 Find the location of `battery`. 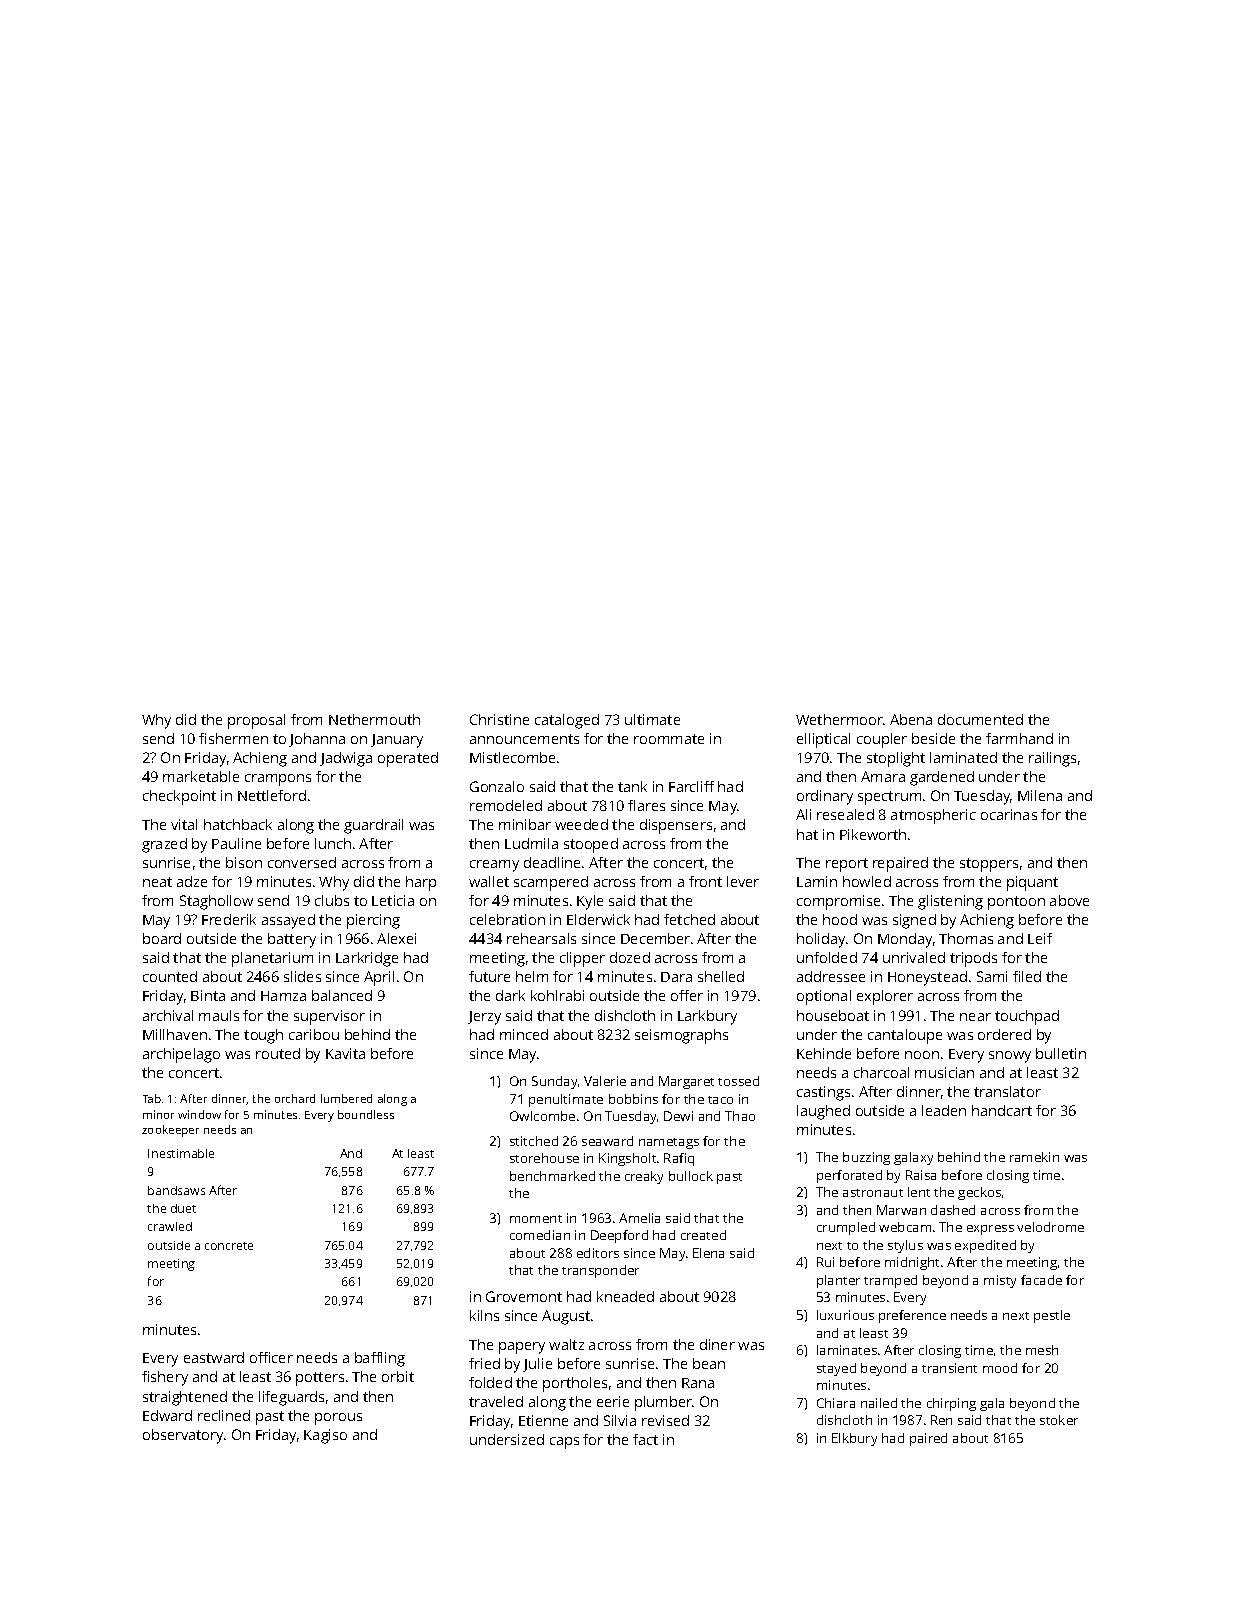

battery is located at coordinates (292, 940).
